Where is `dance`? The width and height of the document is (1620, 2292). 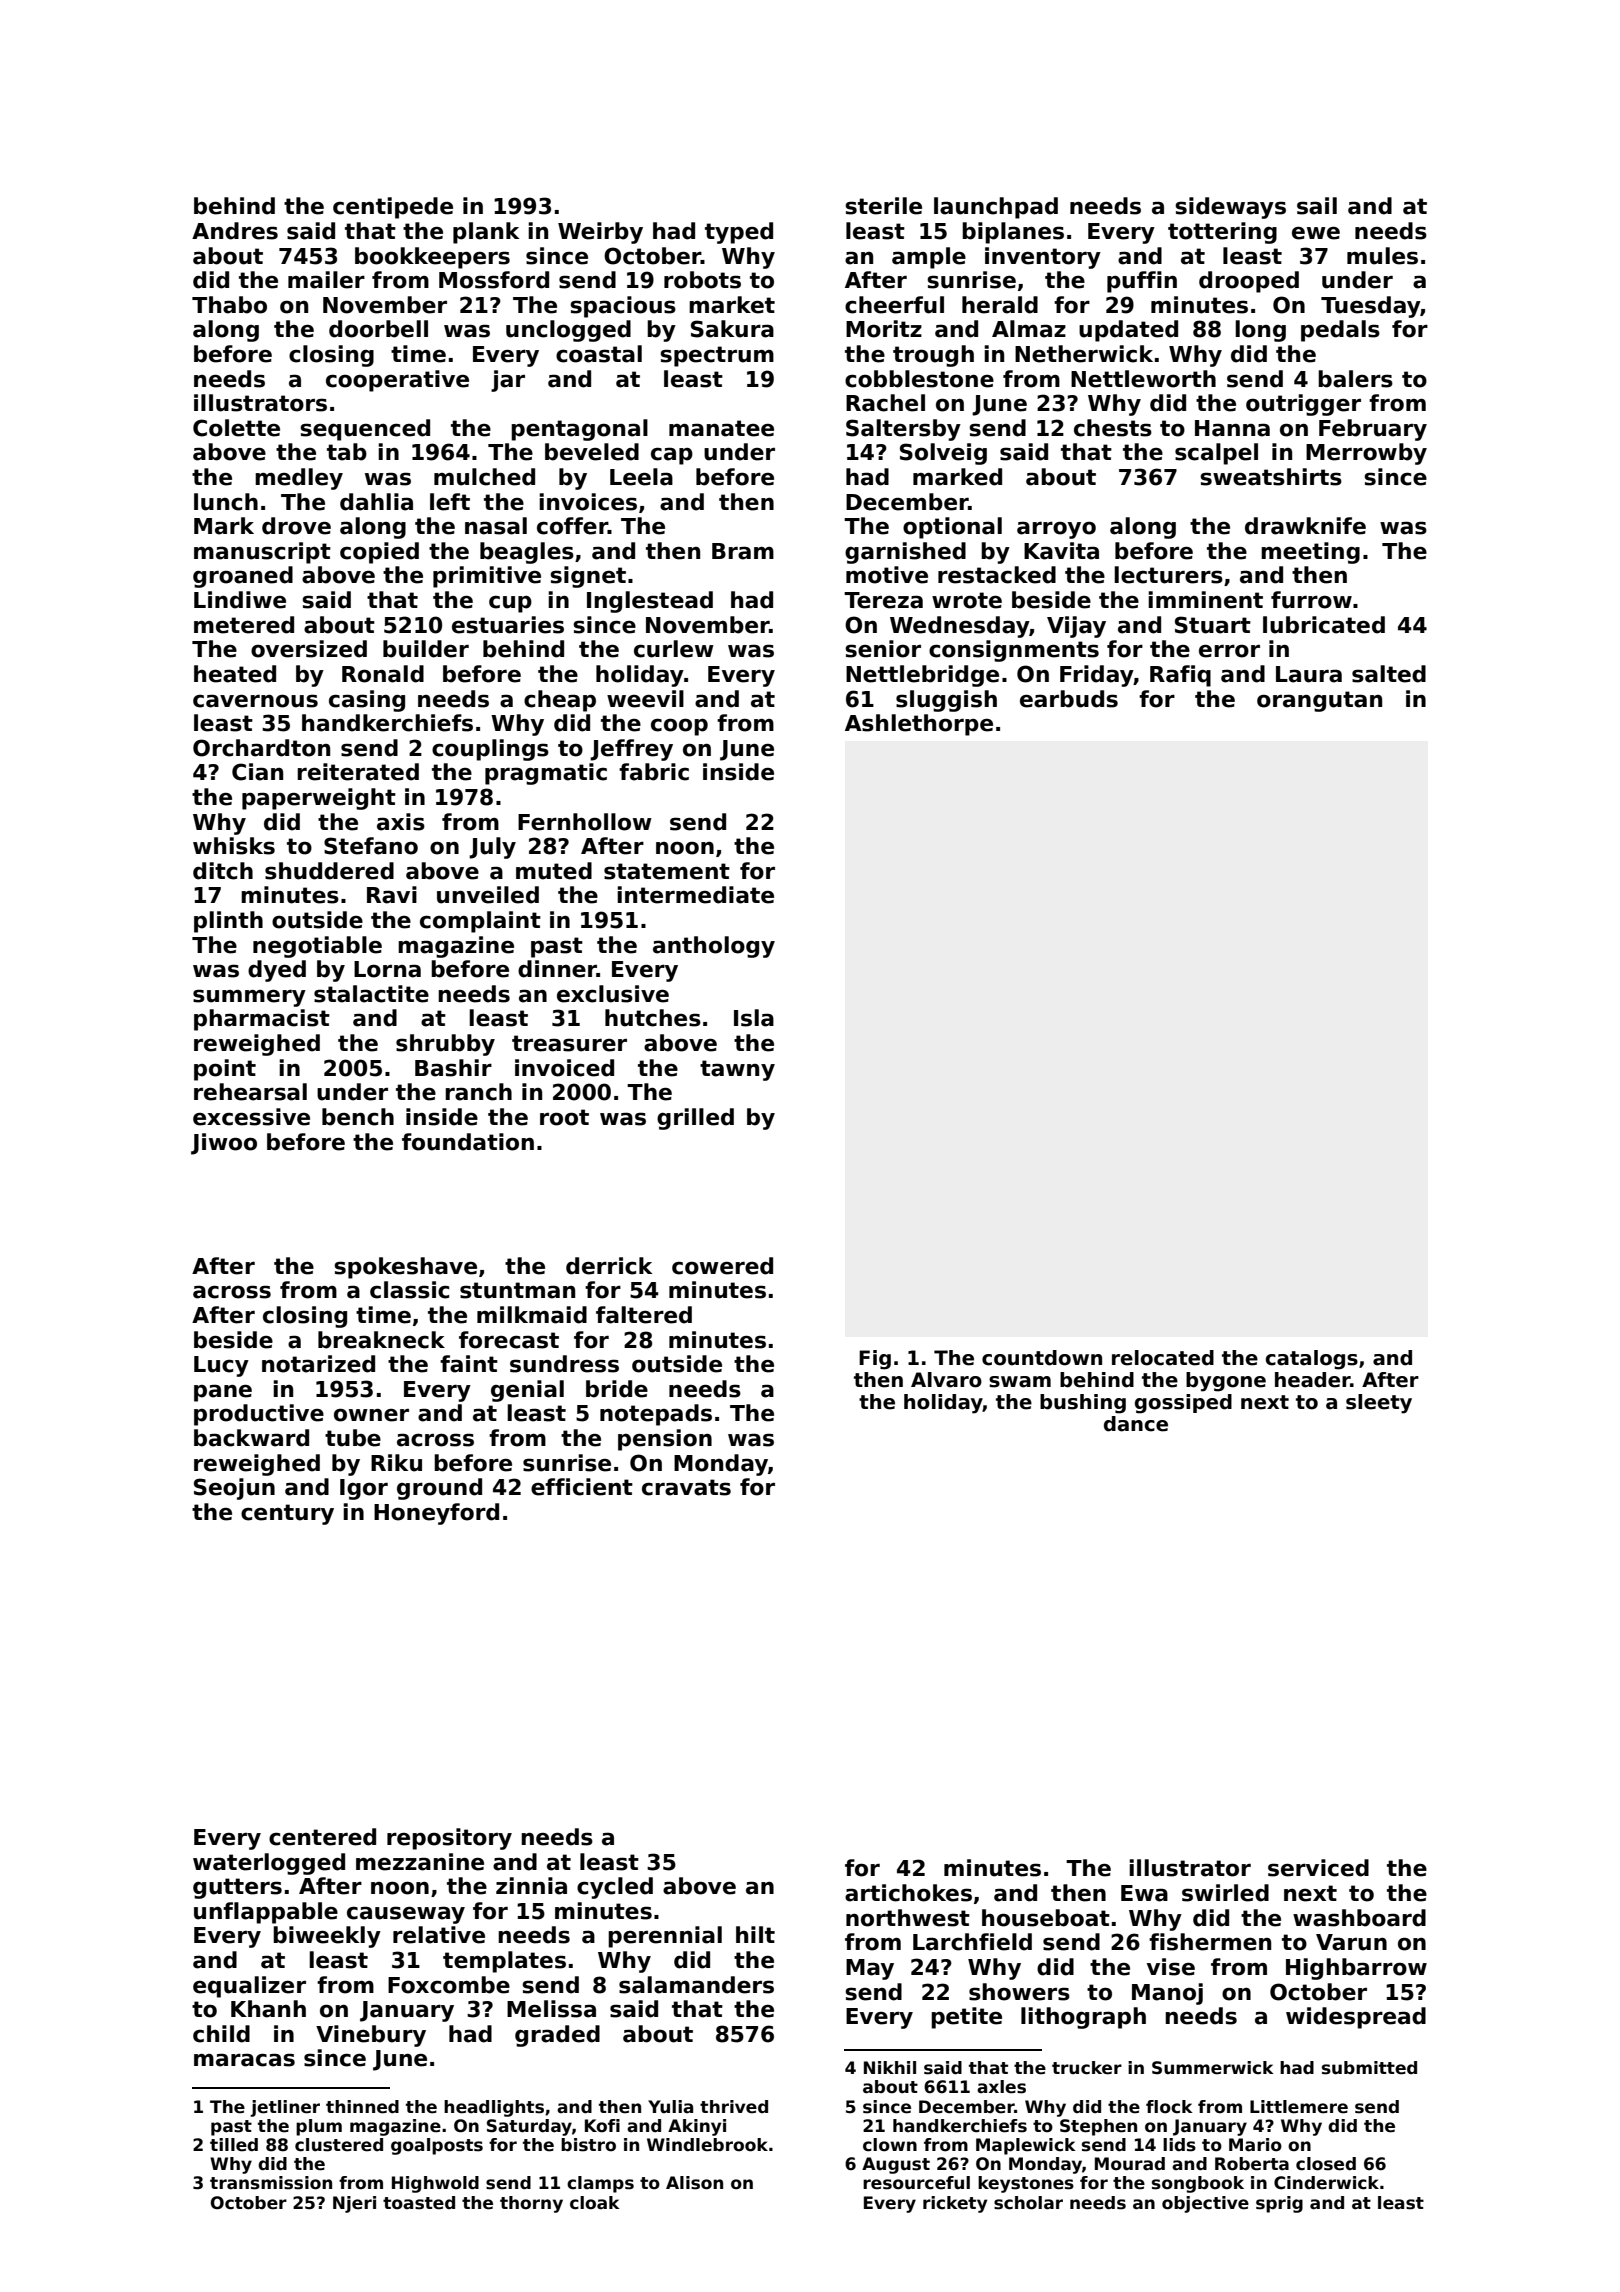 dance is located at coordinates (1136, 1424).
